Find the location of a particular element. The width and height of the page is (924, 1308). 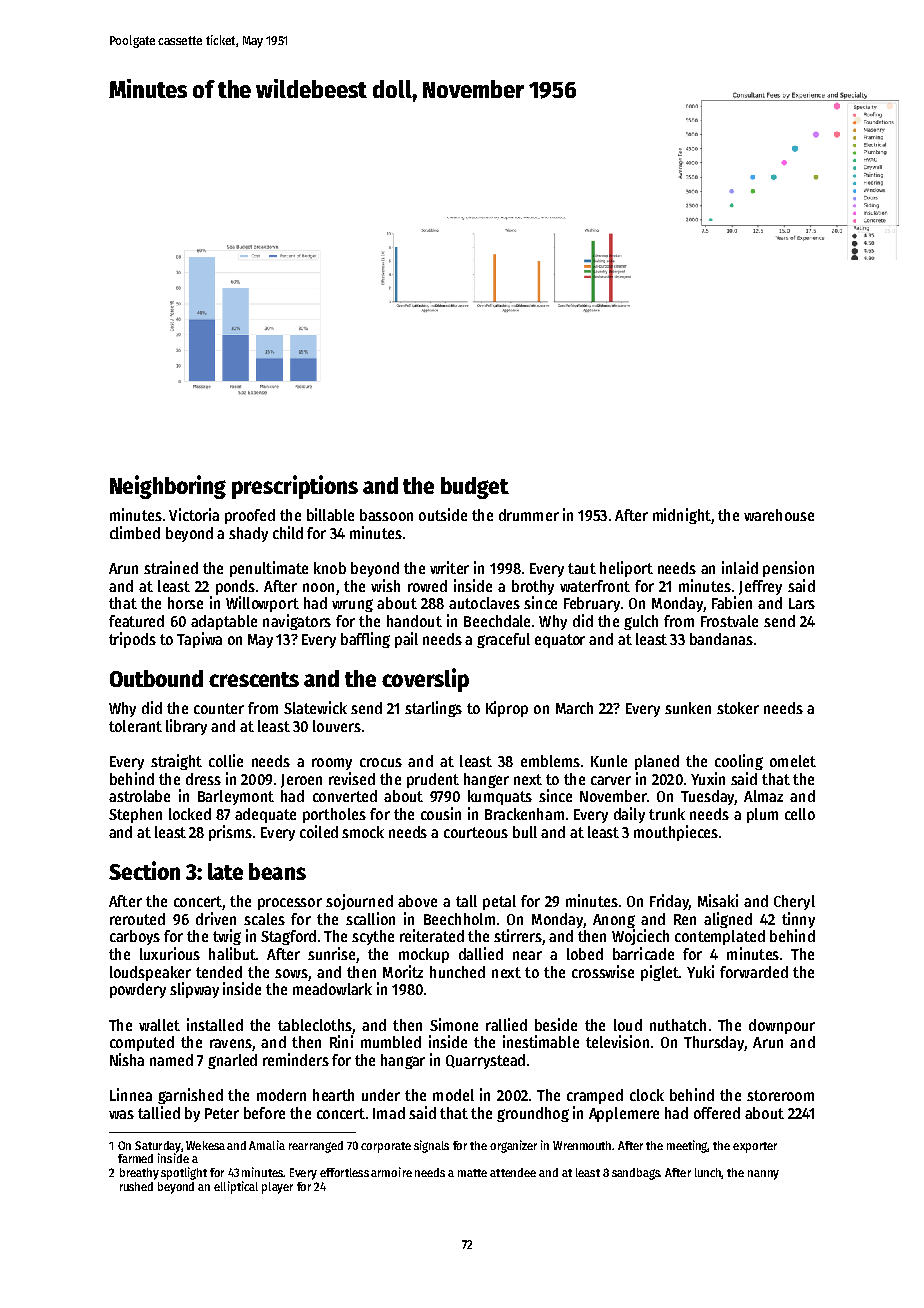

counter is located at coordinates (219, 708).
